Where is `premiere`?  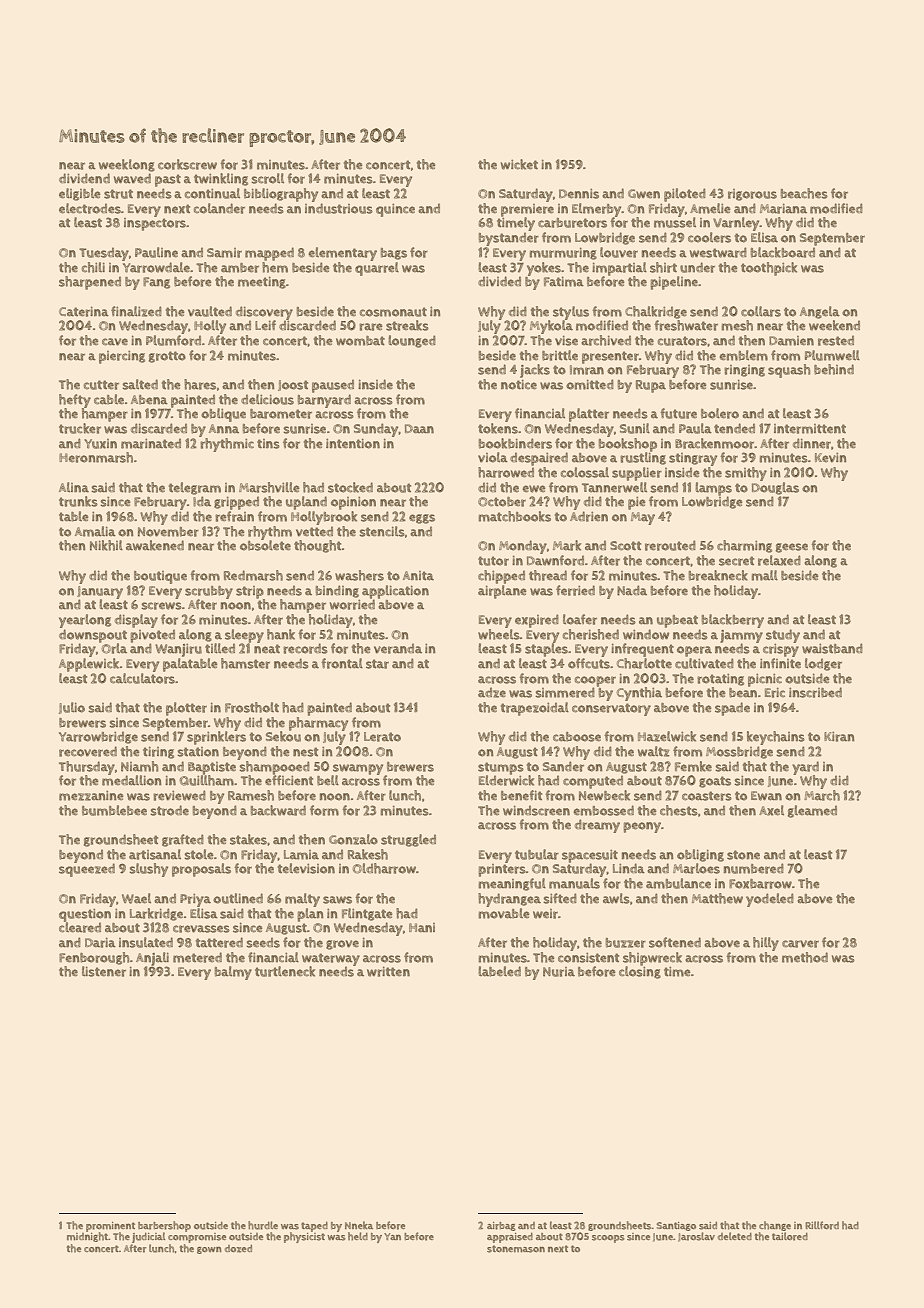
premiere is located at coordinates (527, 210).
